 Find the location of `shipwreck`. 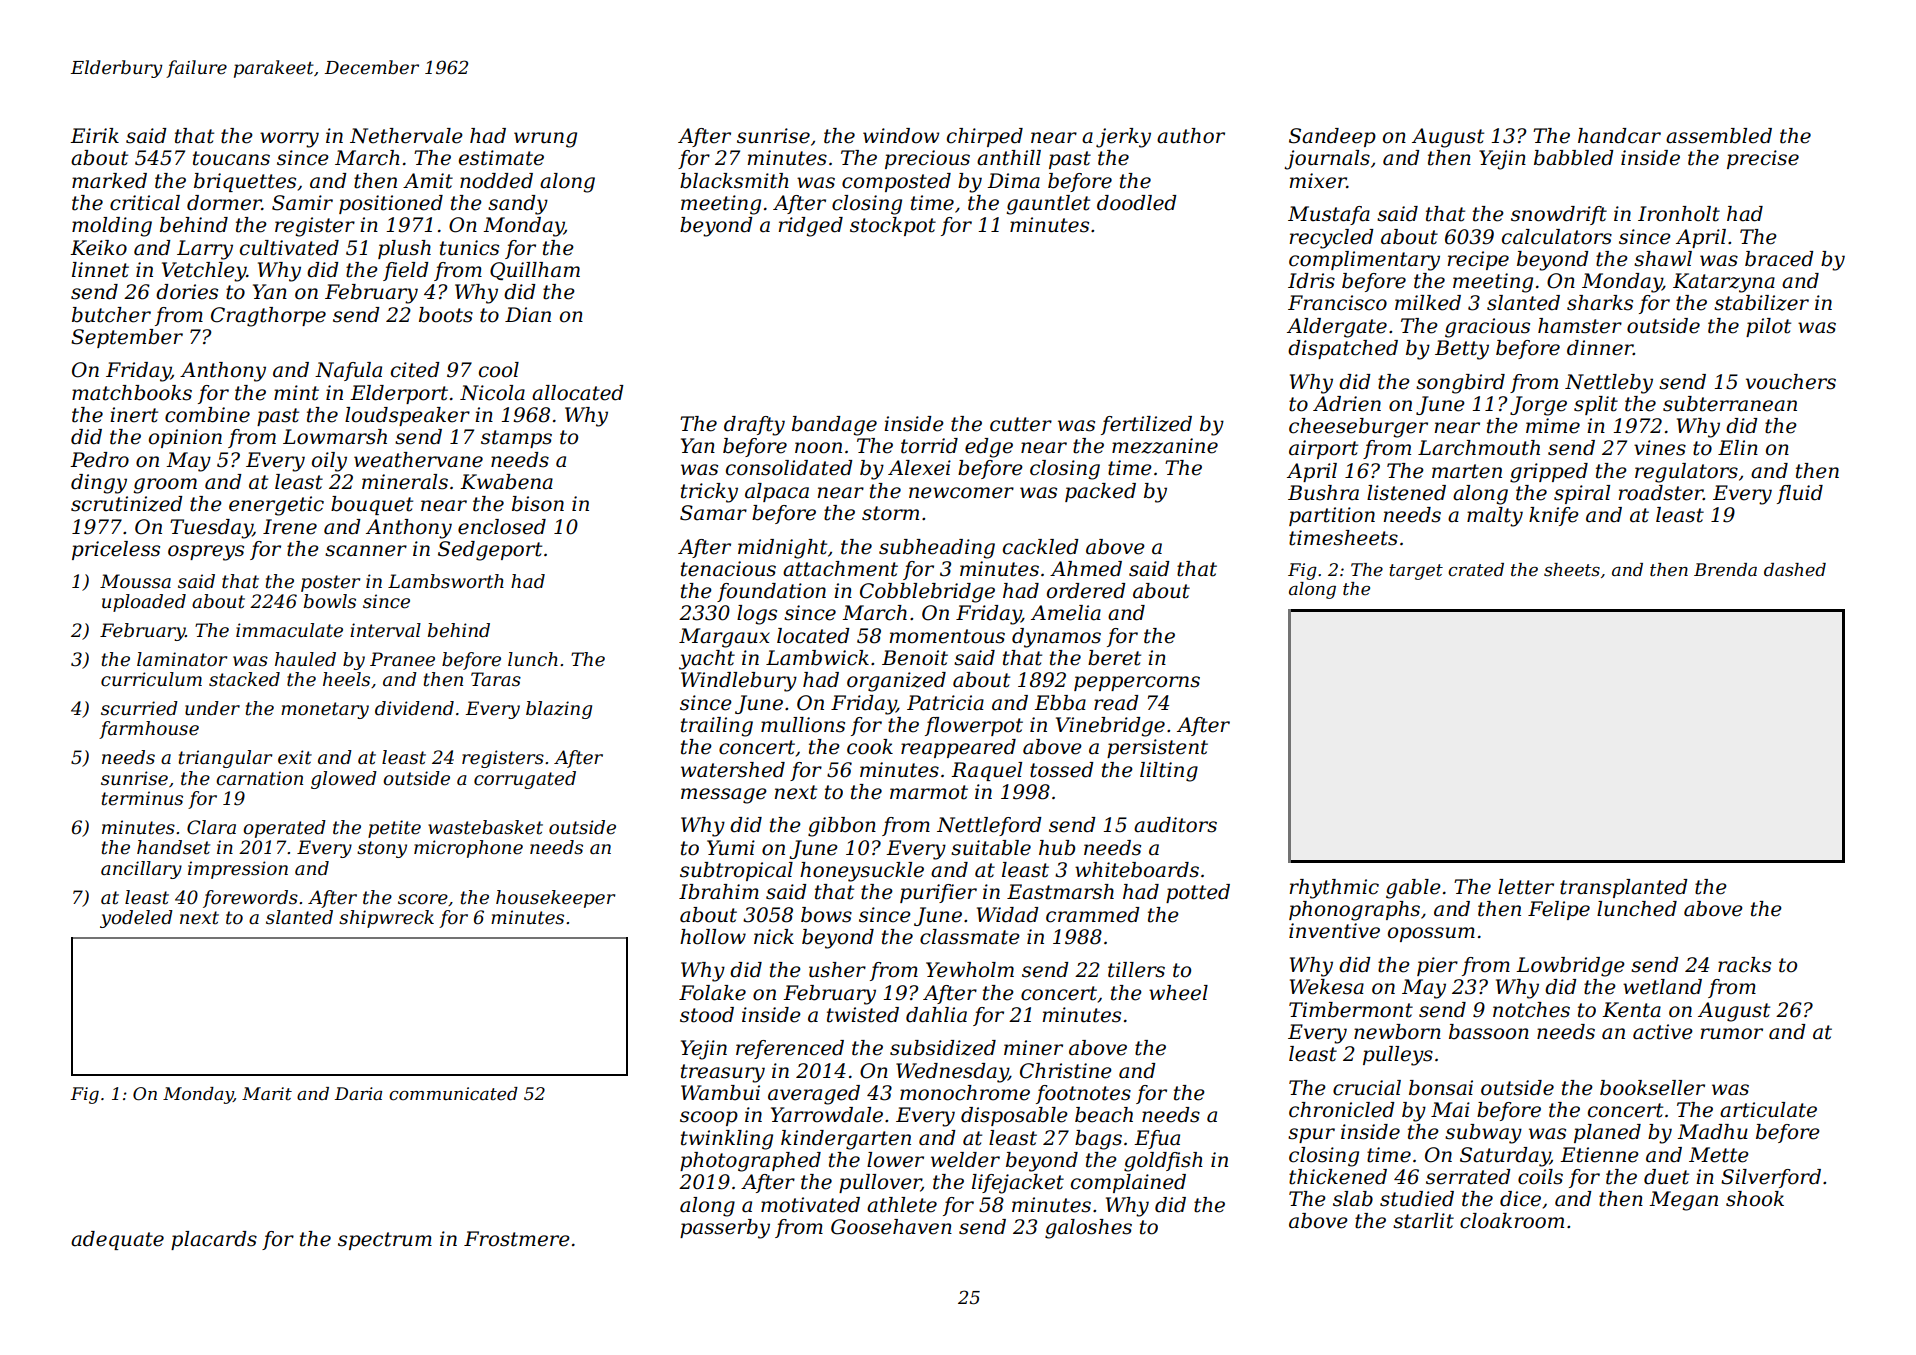

shipwreck is located at coordinates (386, 919).
